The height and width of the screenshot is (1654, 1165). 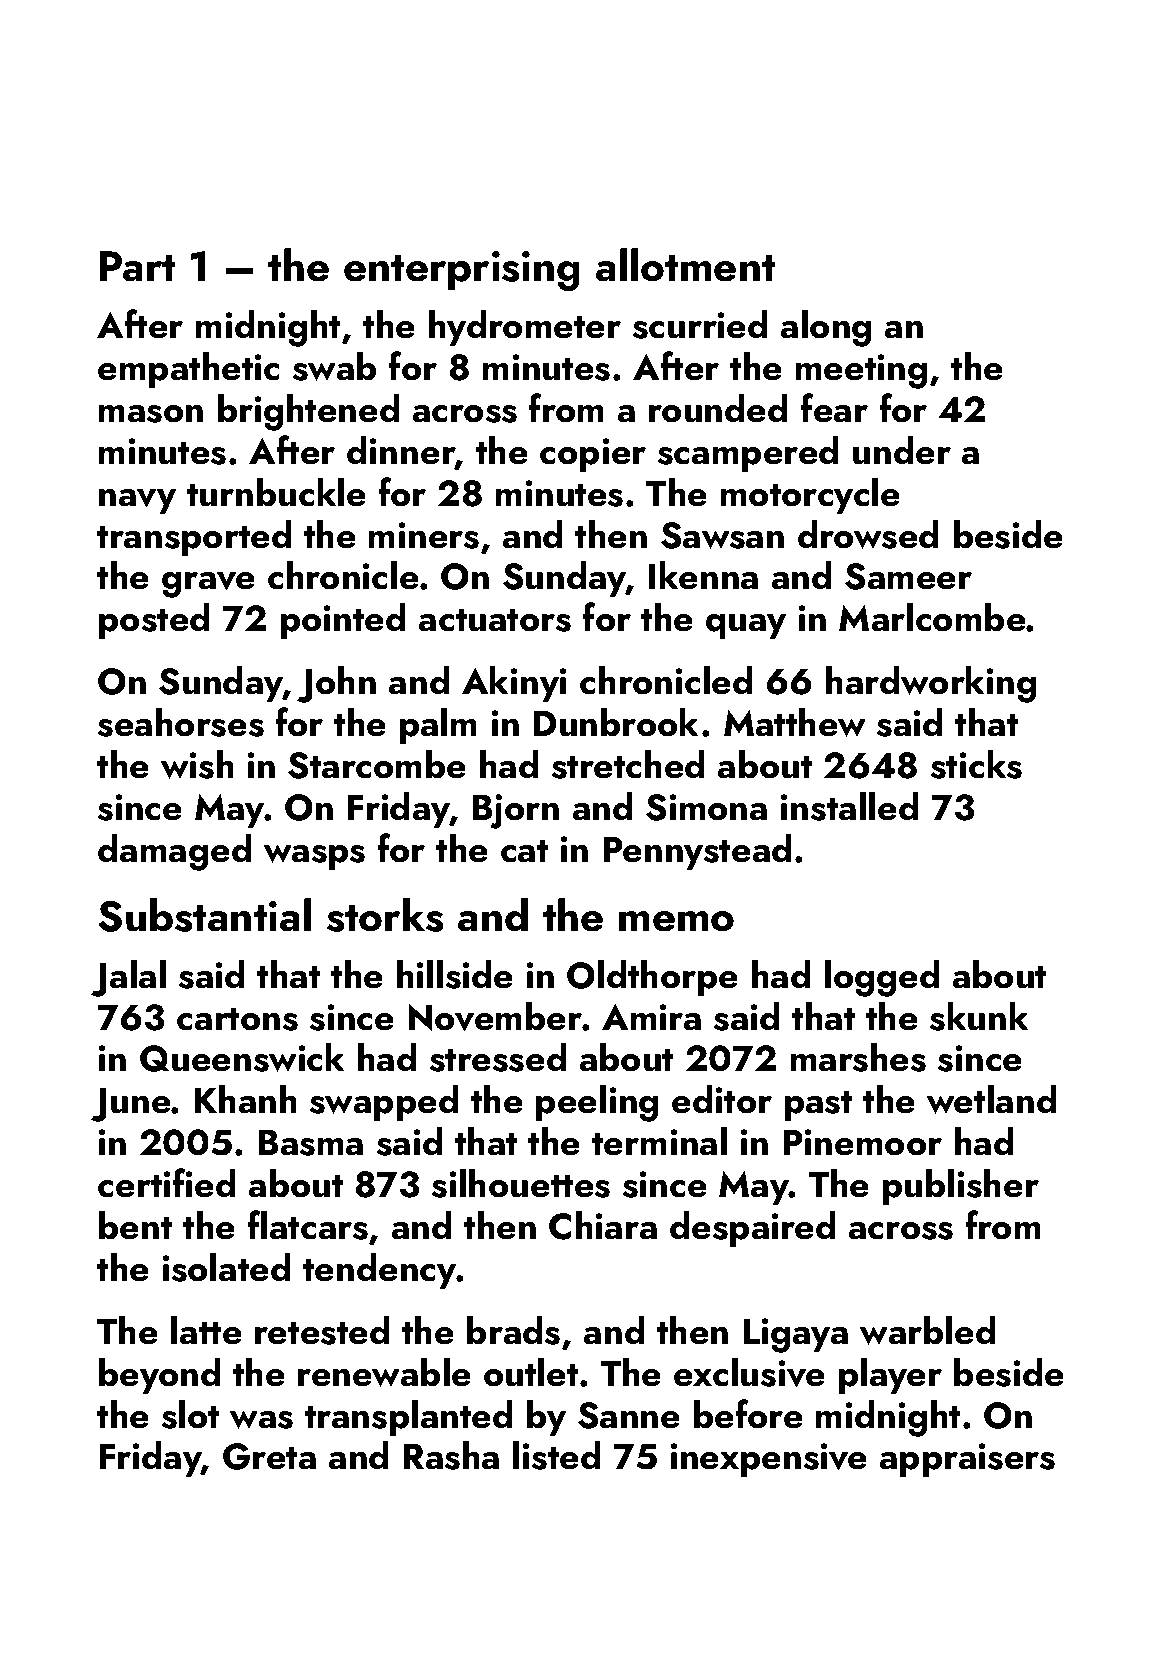 I want to click on appraisers, so click(x=967, y=1460).
